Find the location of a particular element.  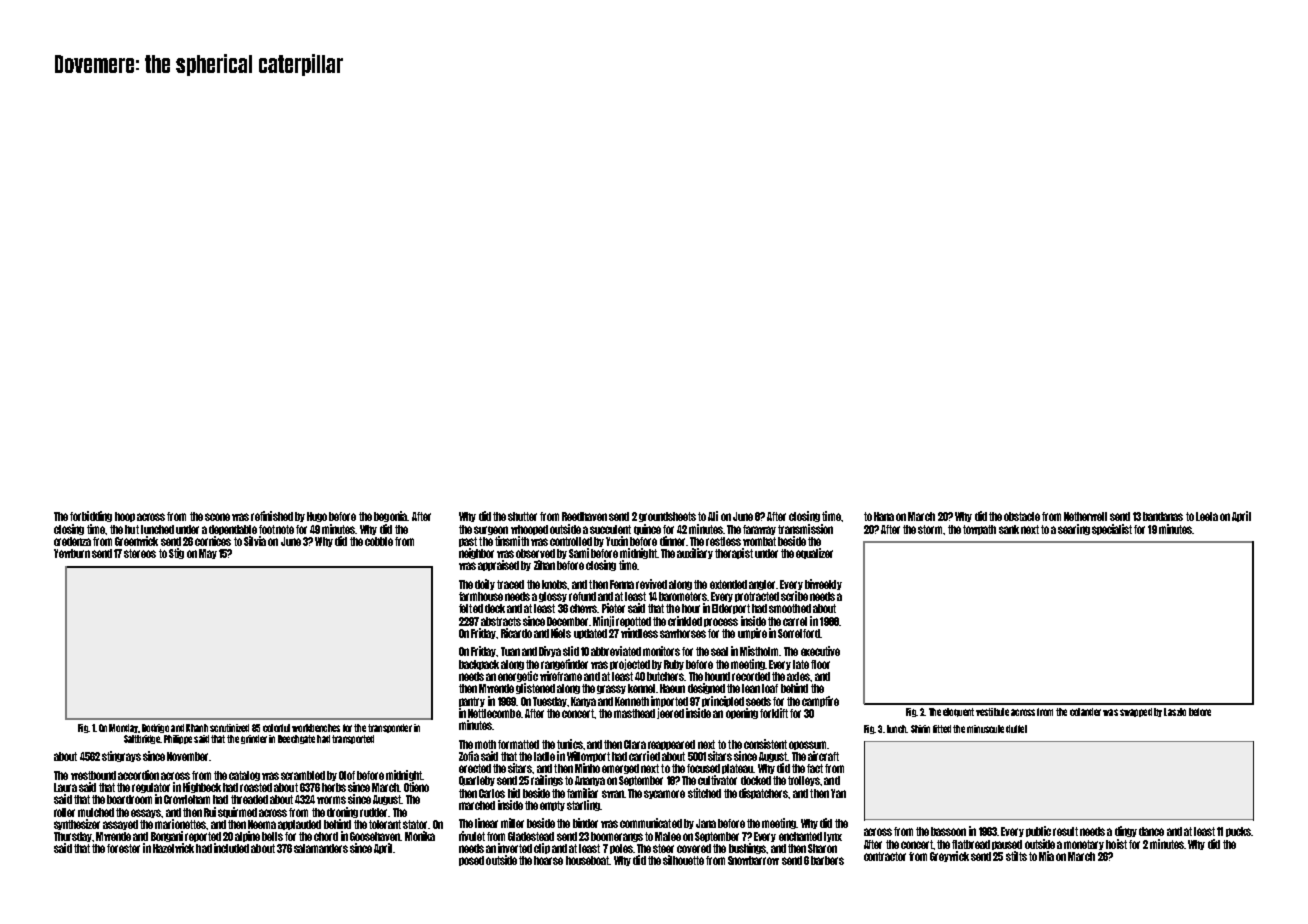

duffel is located at coordinates (1016, 729).
